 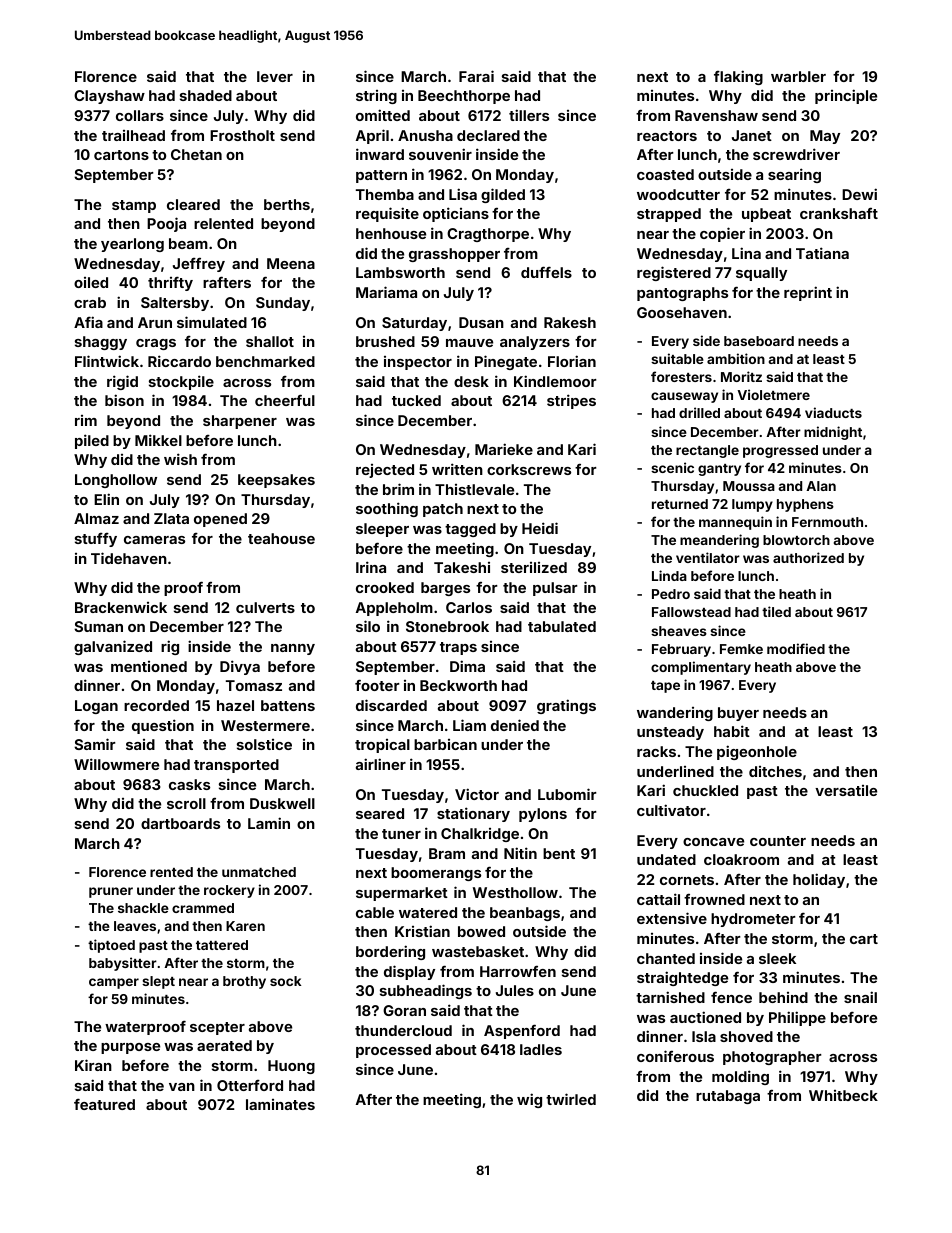 What do you see at coordinates (716, 115) in the image?
I see `Ravenshaw` at bounding box center [716, 115].
